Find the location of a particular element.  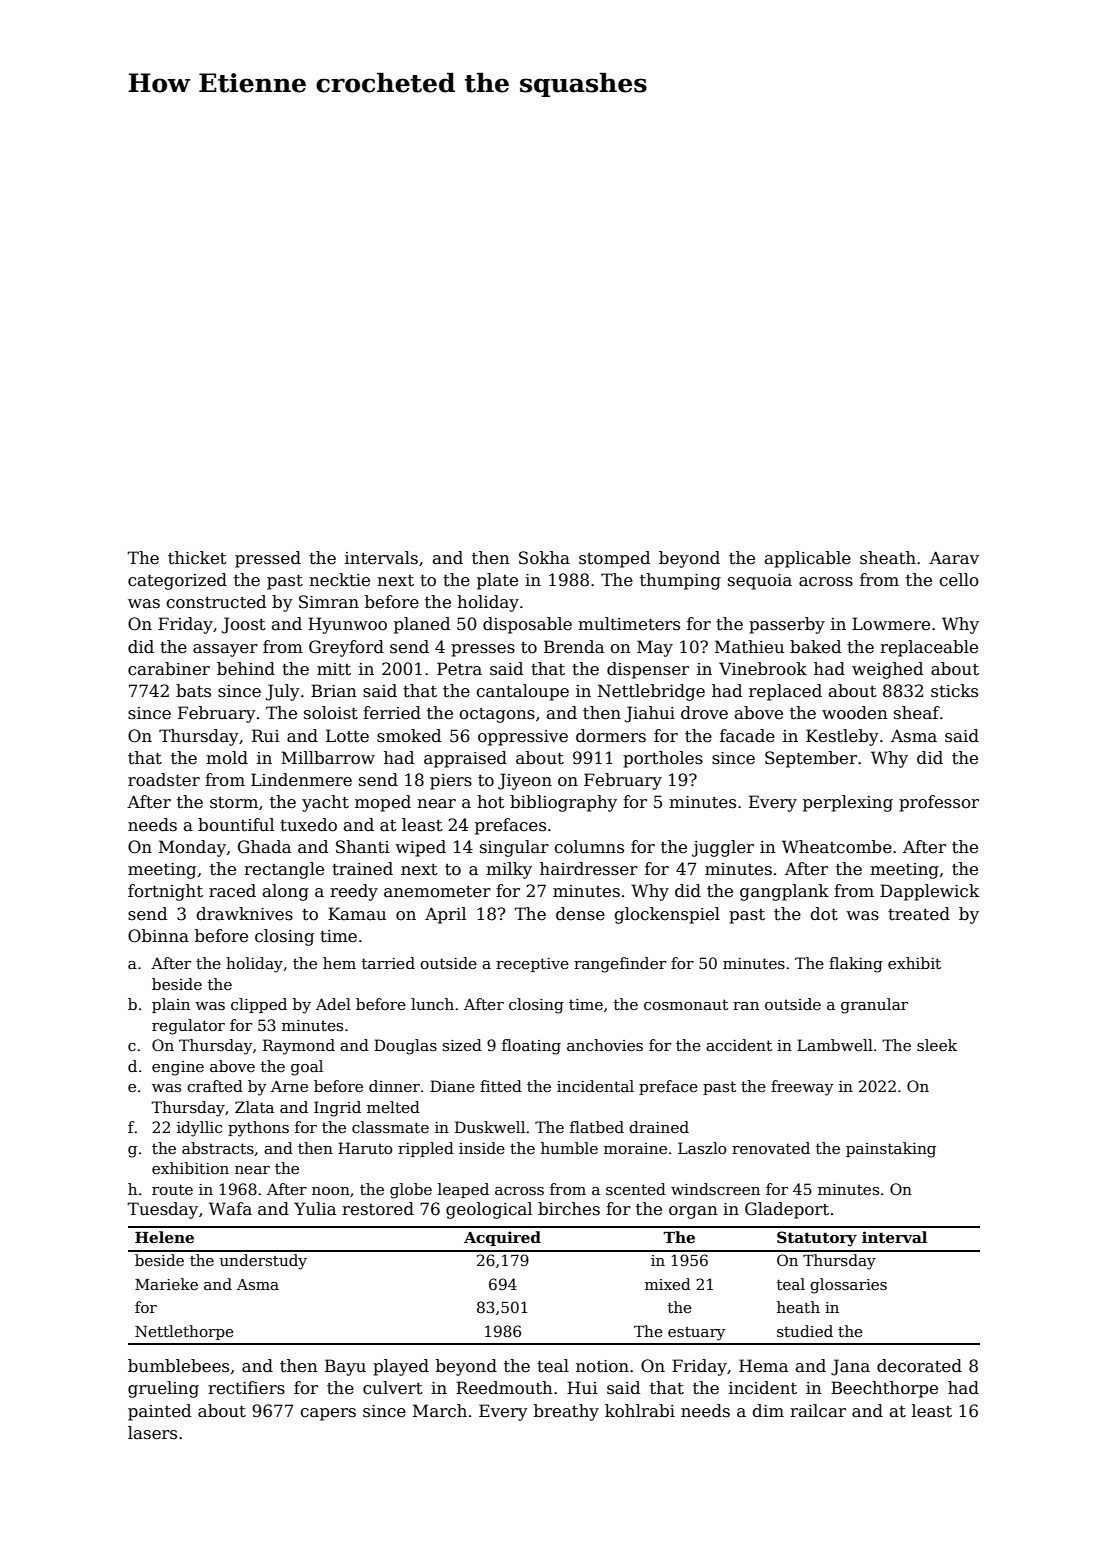

Obinna is located at coordinates (158, 936).
